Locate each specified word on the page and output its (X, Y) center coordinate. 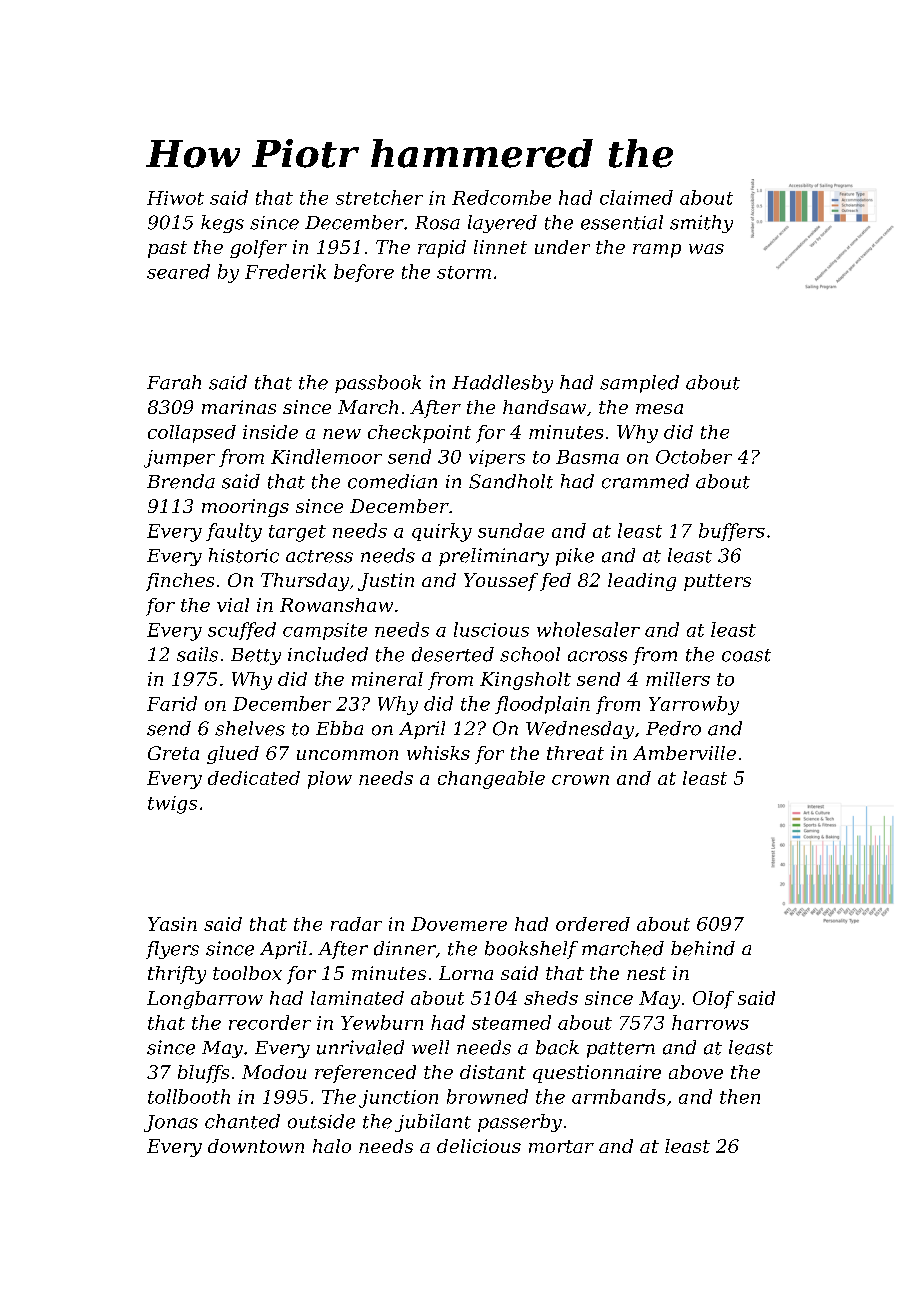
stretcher (379, 197)
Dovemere (459, 924)
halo (332, 1146)
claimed (636, 197)
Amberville (684, 753)
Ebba (339, 728)
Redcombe (501, 197)
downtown (256, 1146)
